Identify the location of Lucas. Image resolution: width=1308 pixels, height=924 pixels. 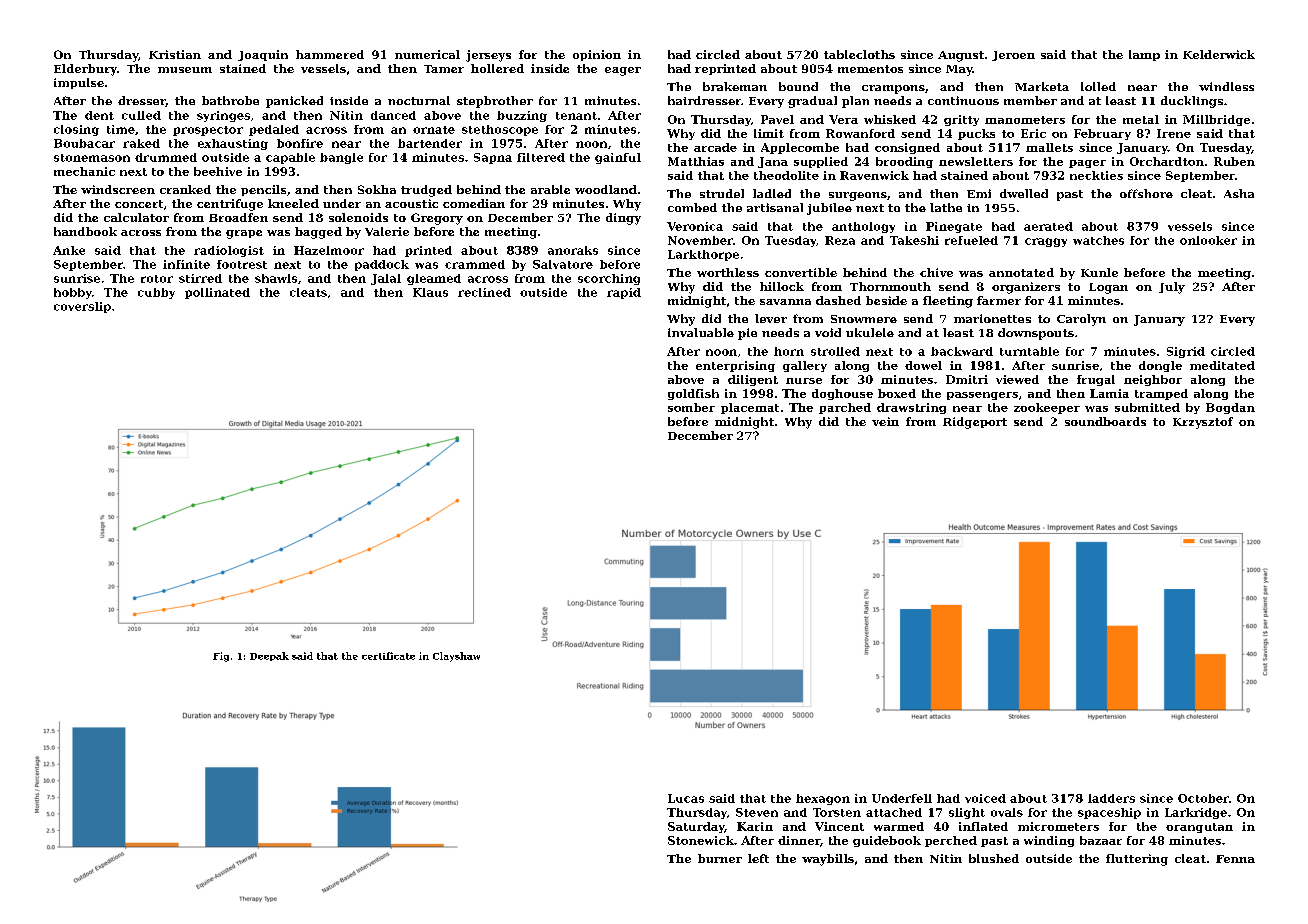
(686, 798).
